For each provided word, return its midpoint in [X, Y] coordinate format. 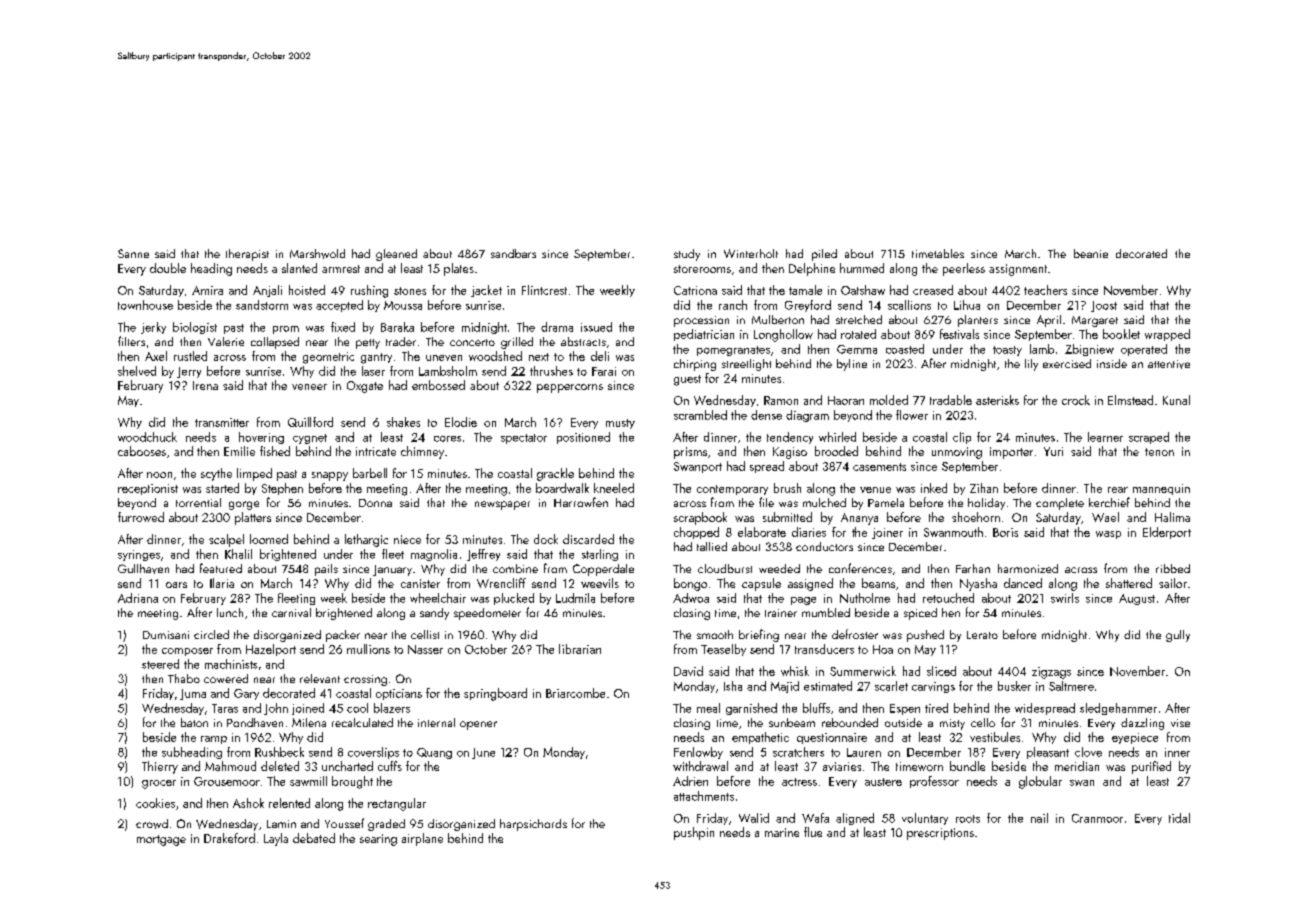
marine [782, 832]
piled [824, 255]
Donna [375, 503]
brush [787, 488]
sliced [941, 671]
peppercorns [570, 388]
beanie [1091, 253]
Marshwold [317, 254]
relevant [320, 678]
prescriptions [940, 834]
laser [373, 371]
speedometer [487, 614]
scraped [1149, 438]
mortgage [161, 840]
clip [962, 438]
